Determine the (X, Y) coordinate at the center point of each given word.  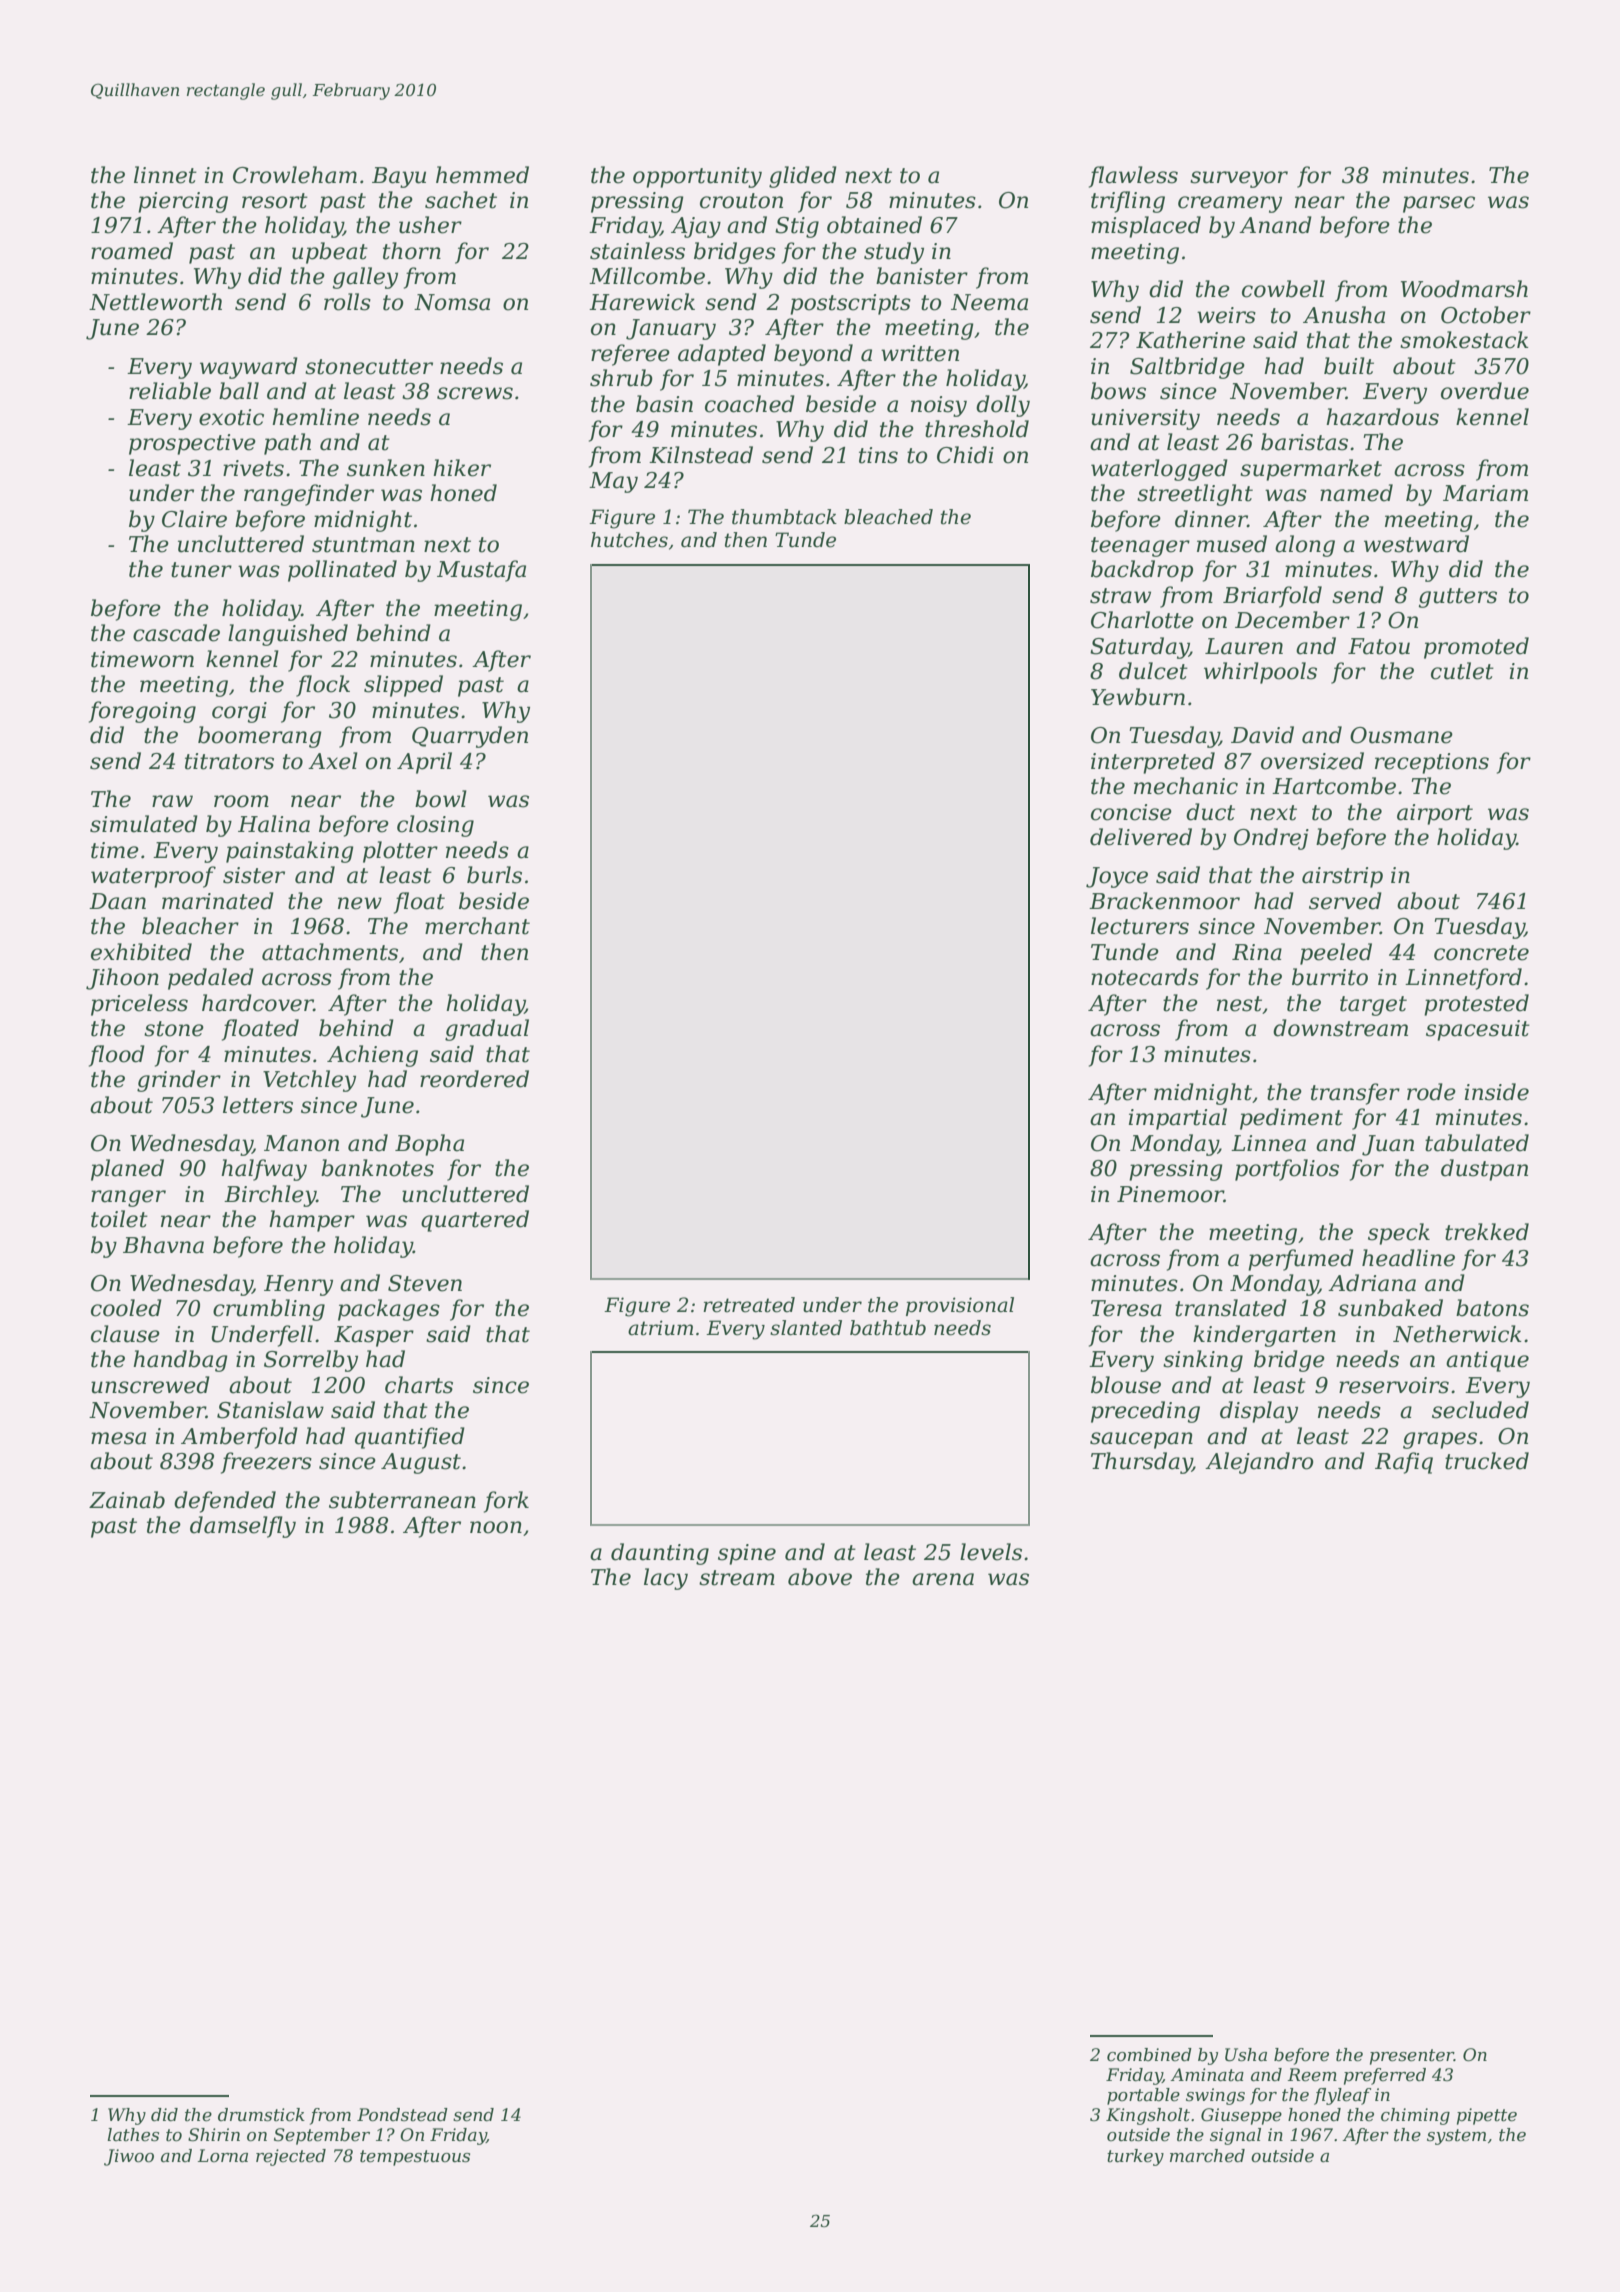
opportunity (697, 177)
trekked (1487, 1232)
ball (239, 391)
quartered (475, 1221)
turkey (1135, 2157)
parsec (1439, 204)
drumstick (261, 2115)
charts (419, 1385)
